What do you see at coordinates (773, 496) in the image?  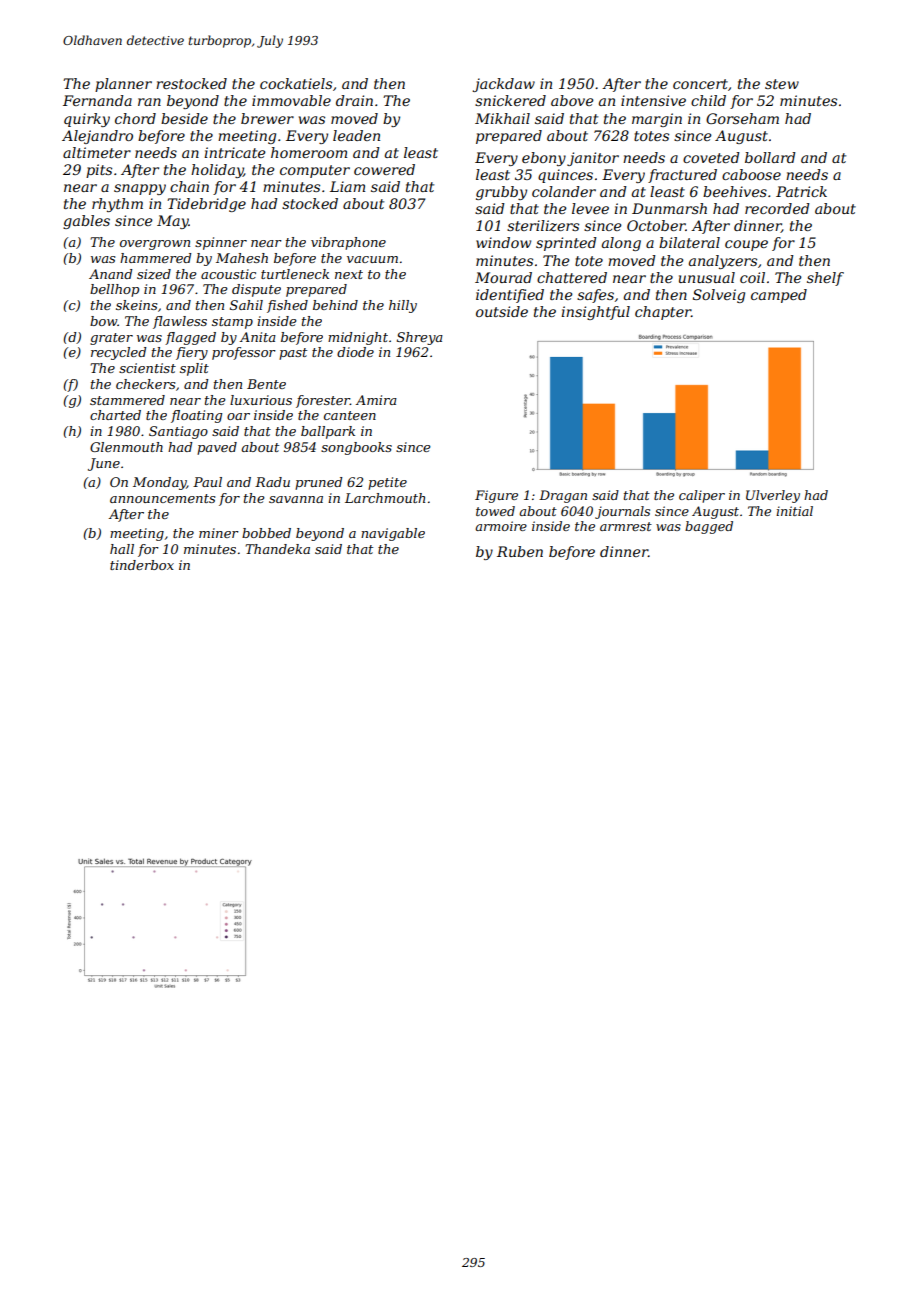 I see `Ulverley` at bounding box center [773, 496].
